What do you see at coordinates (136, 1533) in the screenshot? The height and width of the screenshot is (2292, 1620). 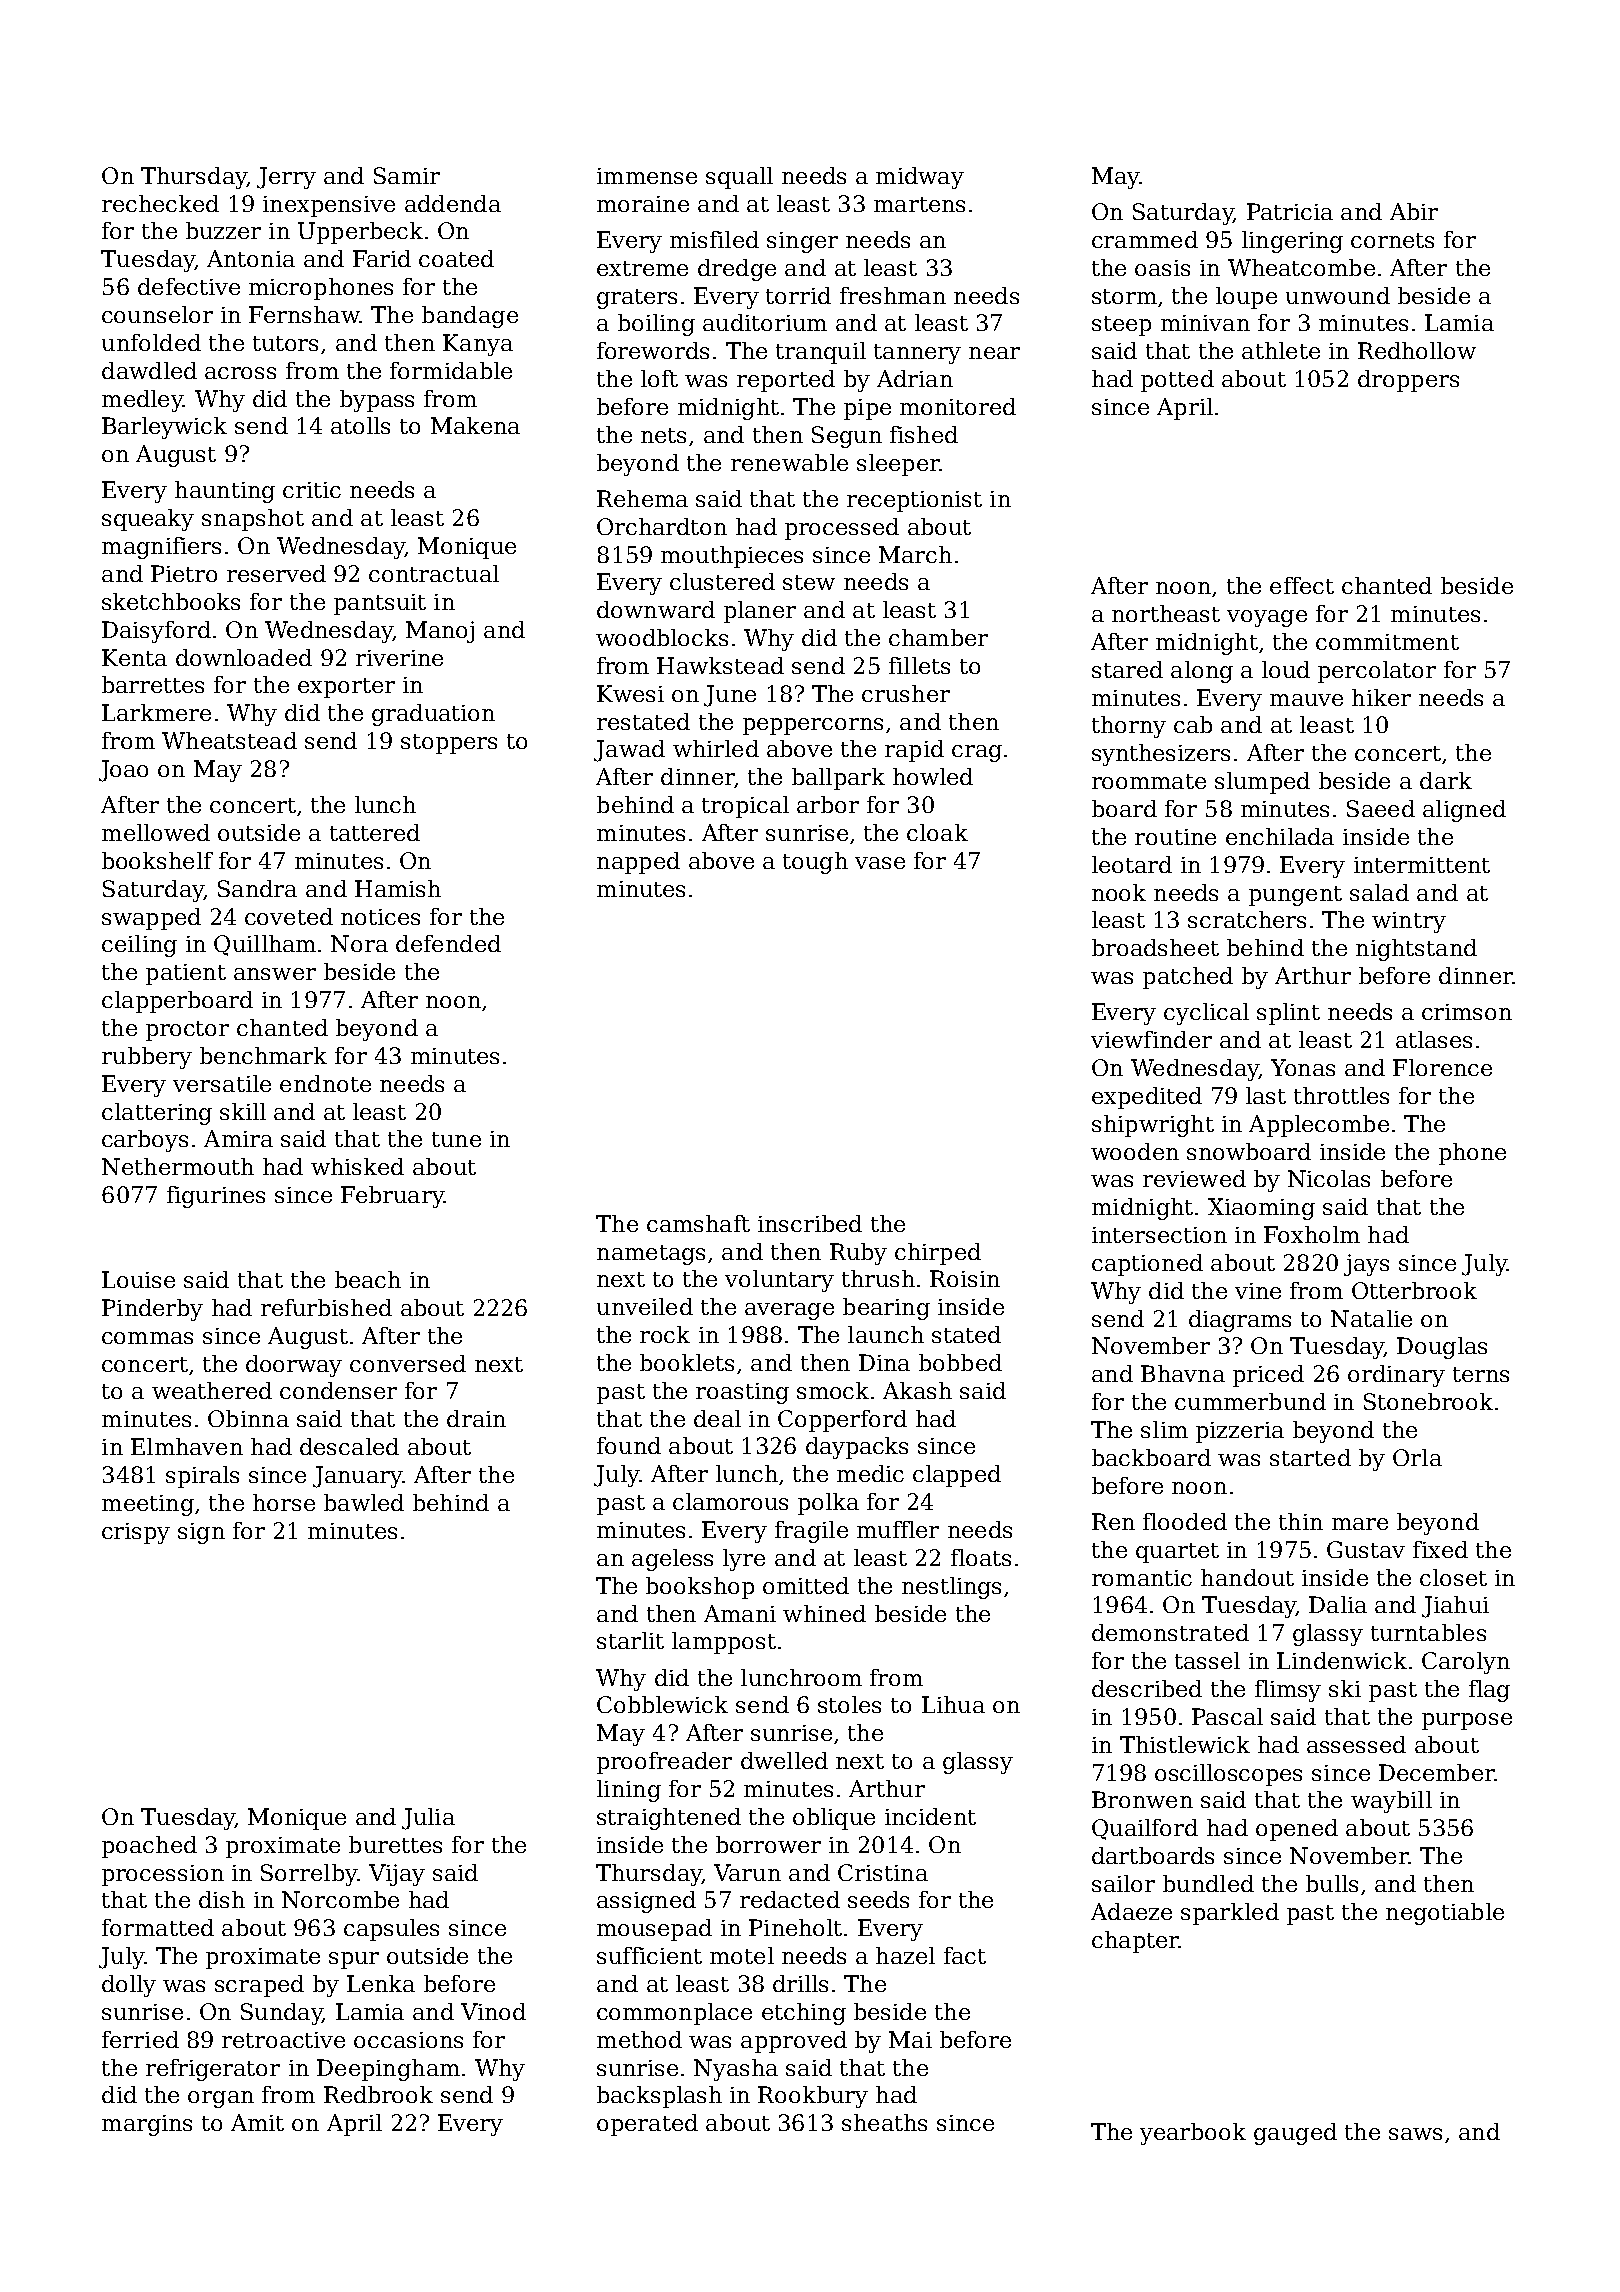 I see `crispy` at bounding box center [136, 1533].
